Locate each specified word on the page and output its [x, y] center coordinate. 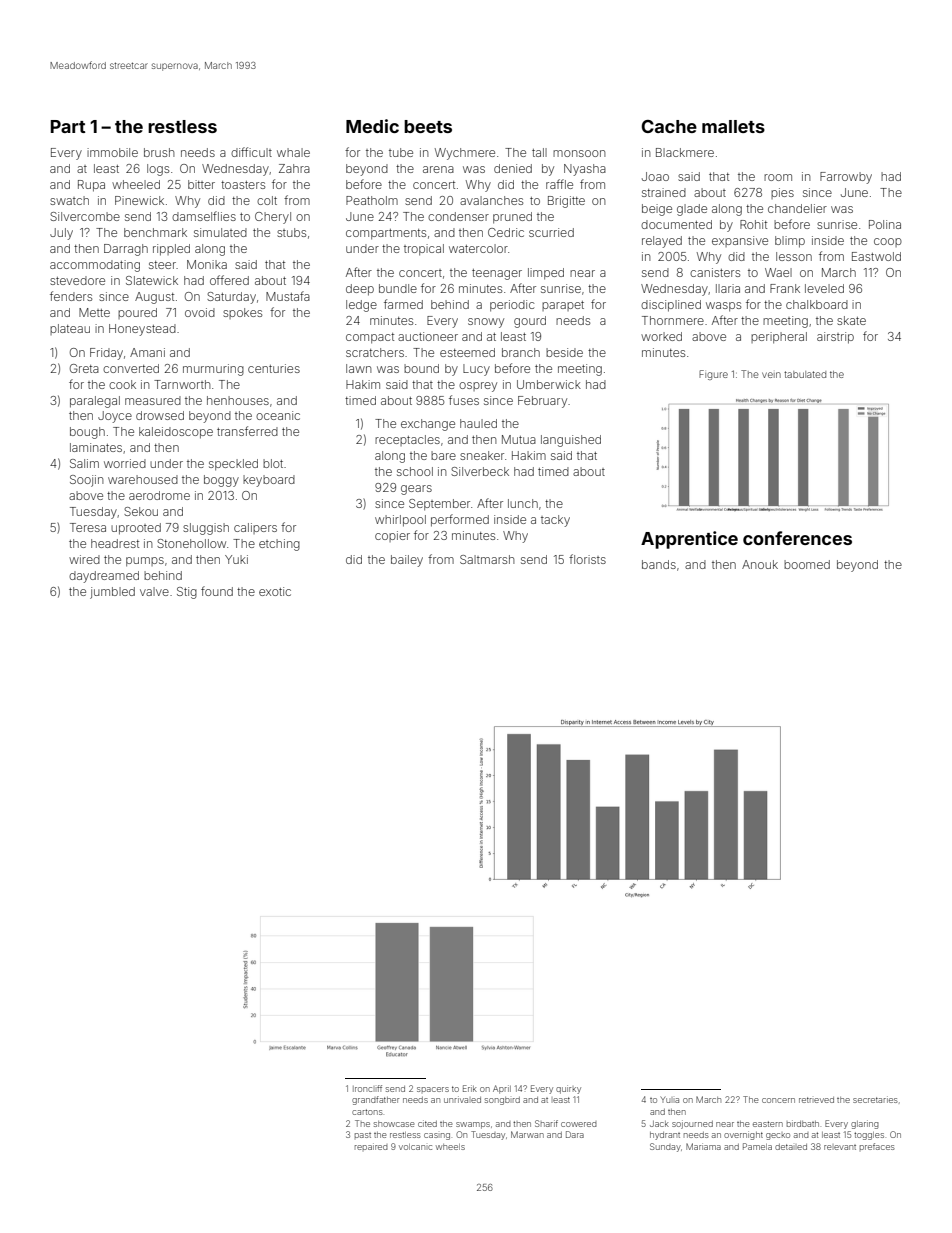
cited [427, 1123]
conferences [797, 538]
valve [154, 591]
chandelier [797, 208]
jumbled [112, 593]
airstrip [835, 338]
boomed [807, 564]
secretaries [875, 1099]
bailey [407, 561]
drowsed [160, 415]
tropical [424, 250]
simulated [220, 232]
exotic [275, 591]
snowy [486, 323]
